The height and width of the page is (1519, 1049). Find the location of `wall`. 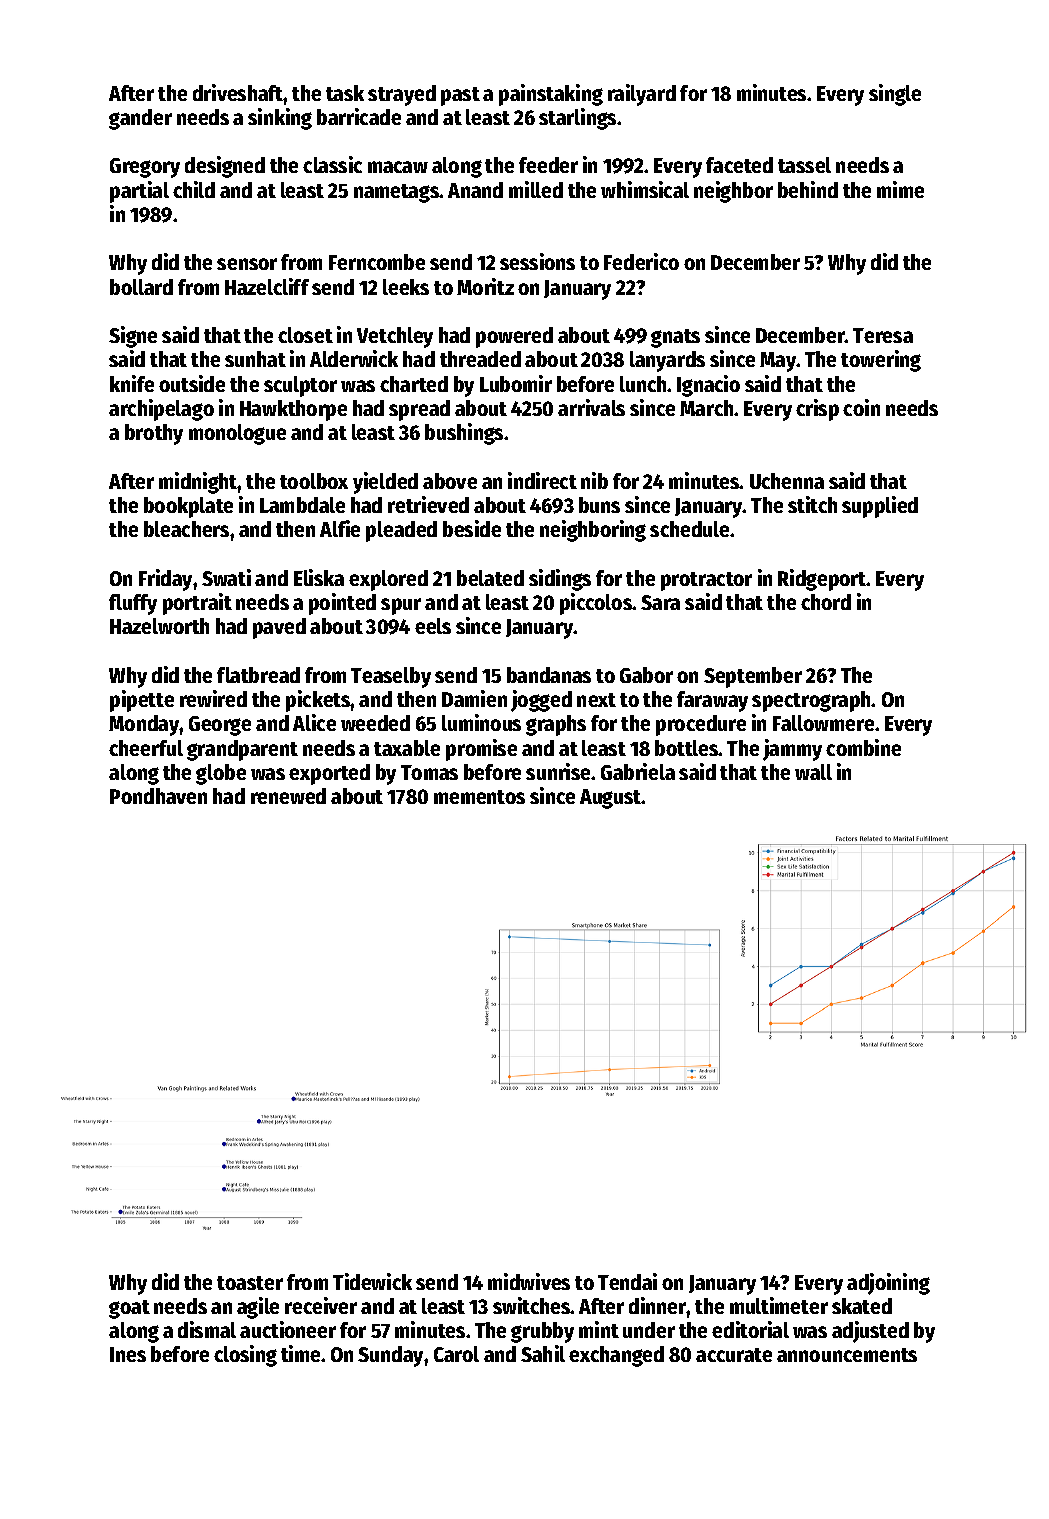

wall is located at coordinates (813, 772).
